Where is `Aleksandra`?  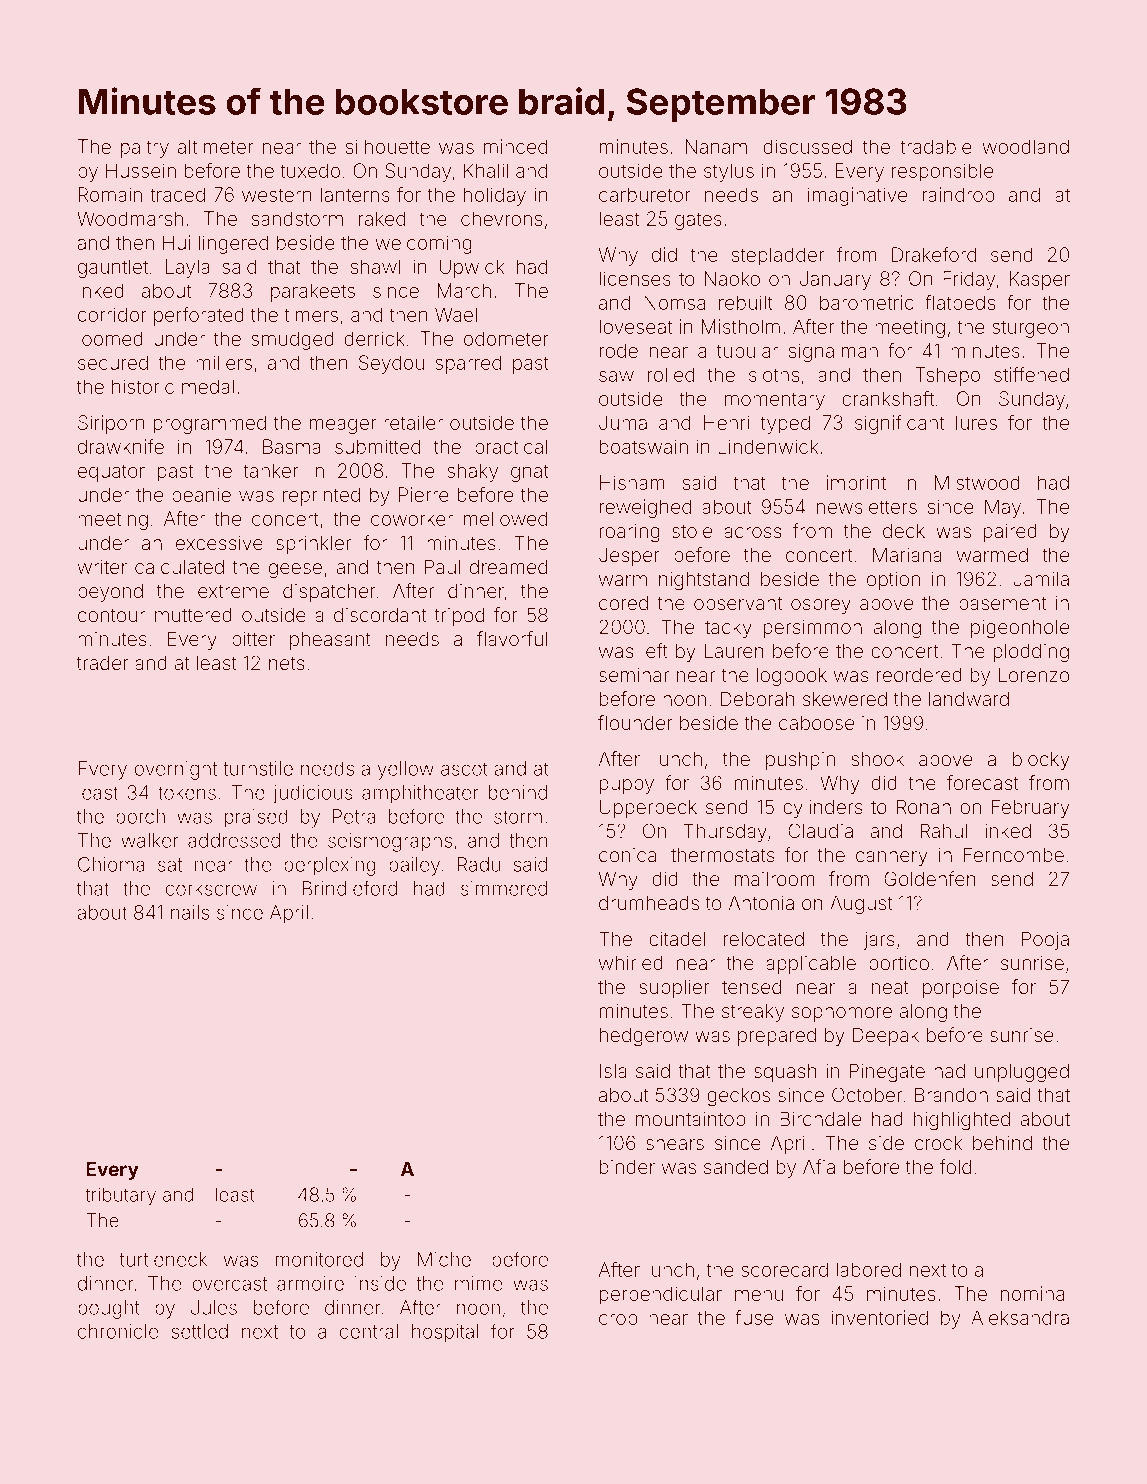
Aleksandra is located at coordinates (1020, 1317).
